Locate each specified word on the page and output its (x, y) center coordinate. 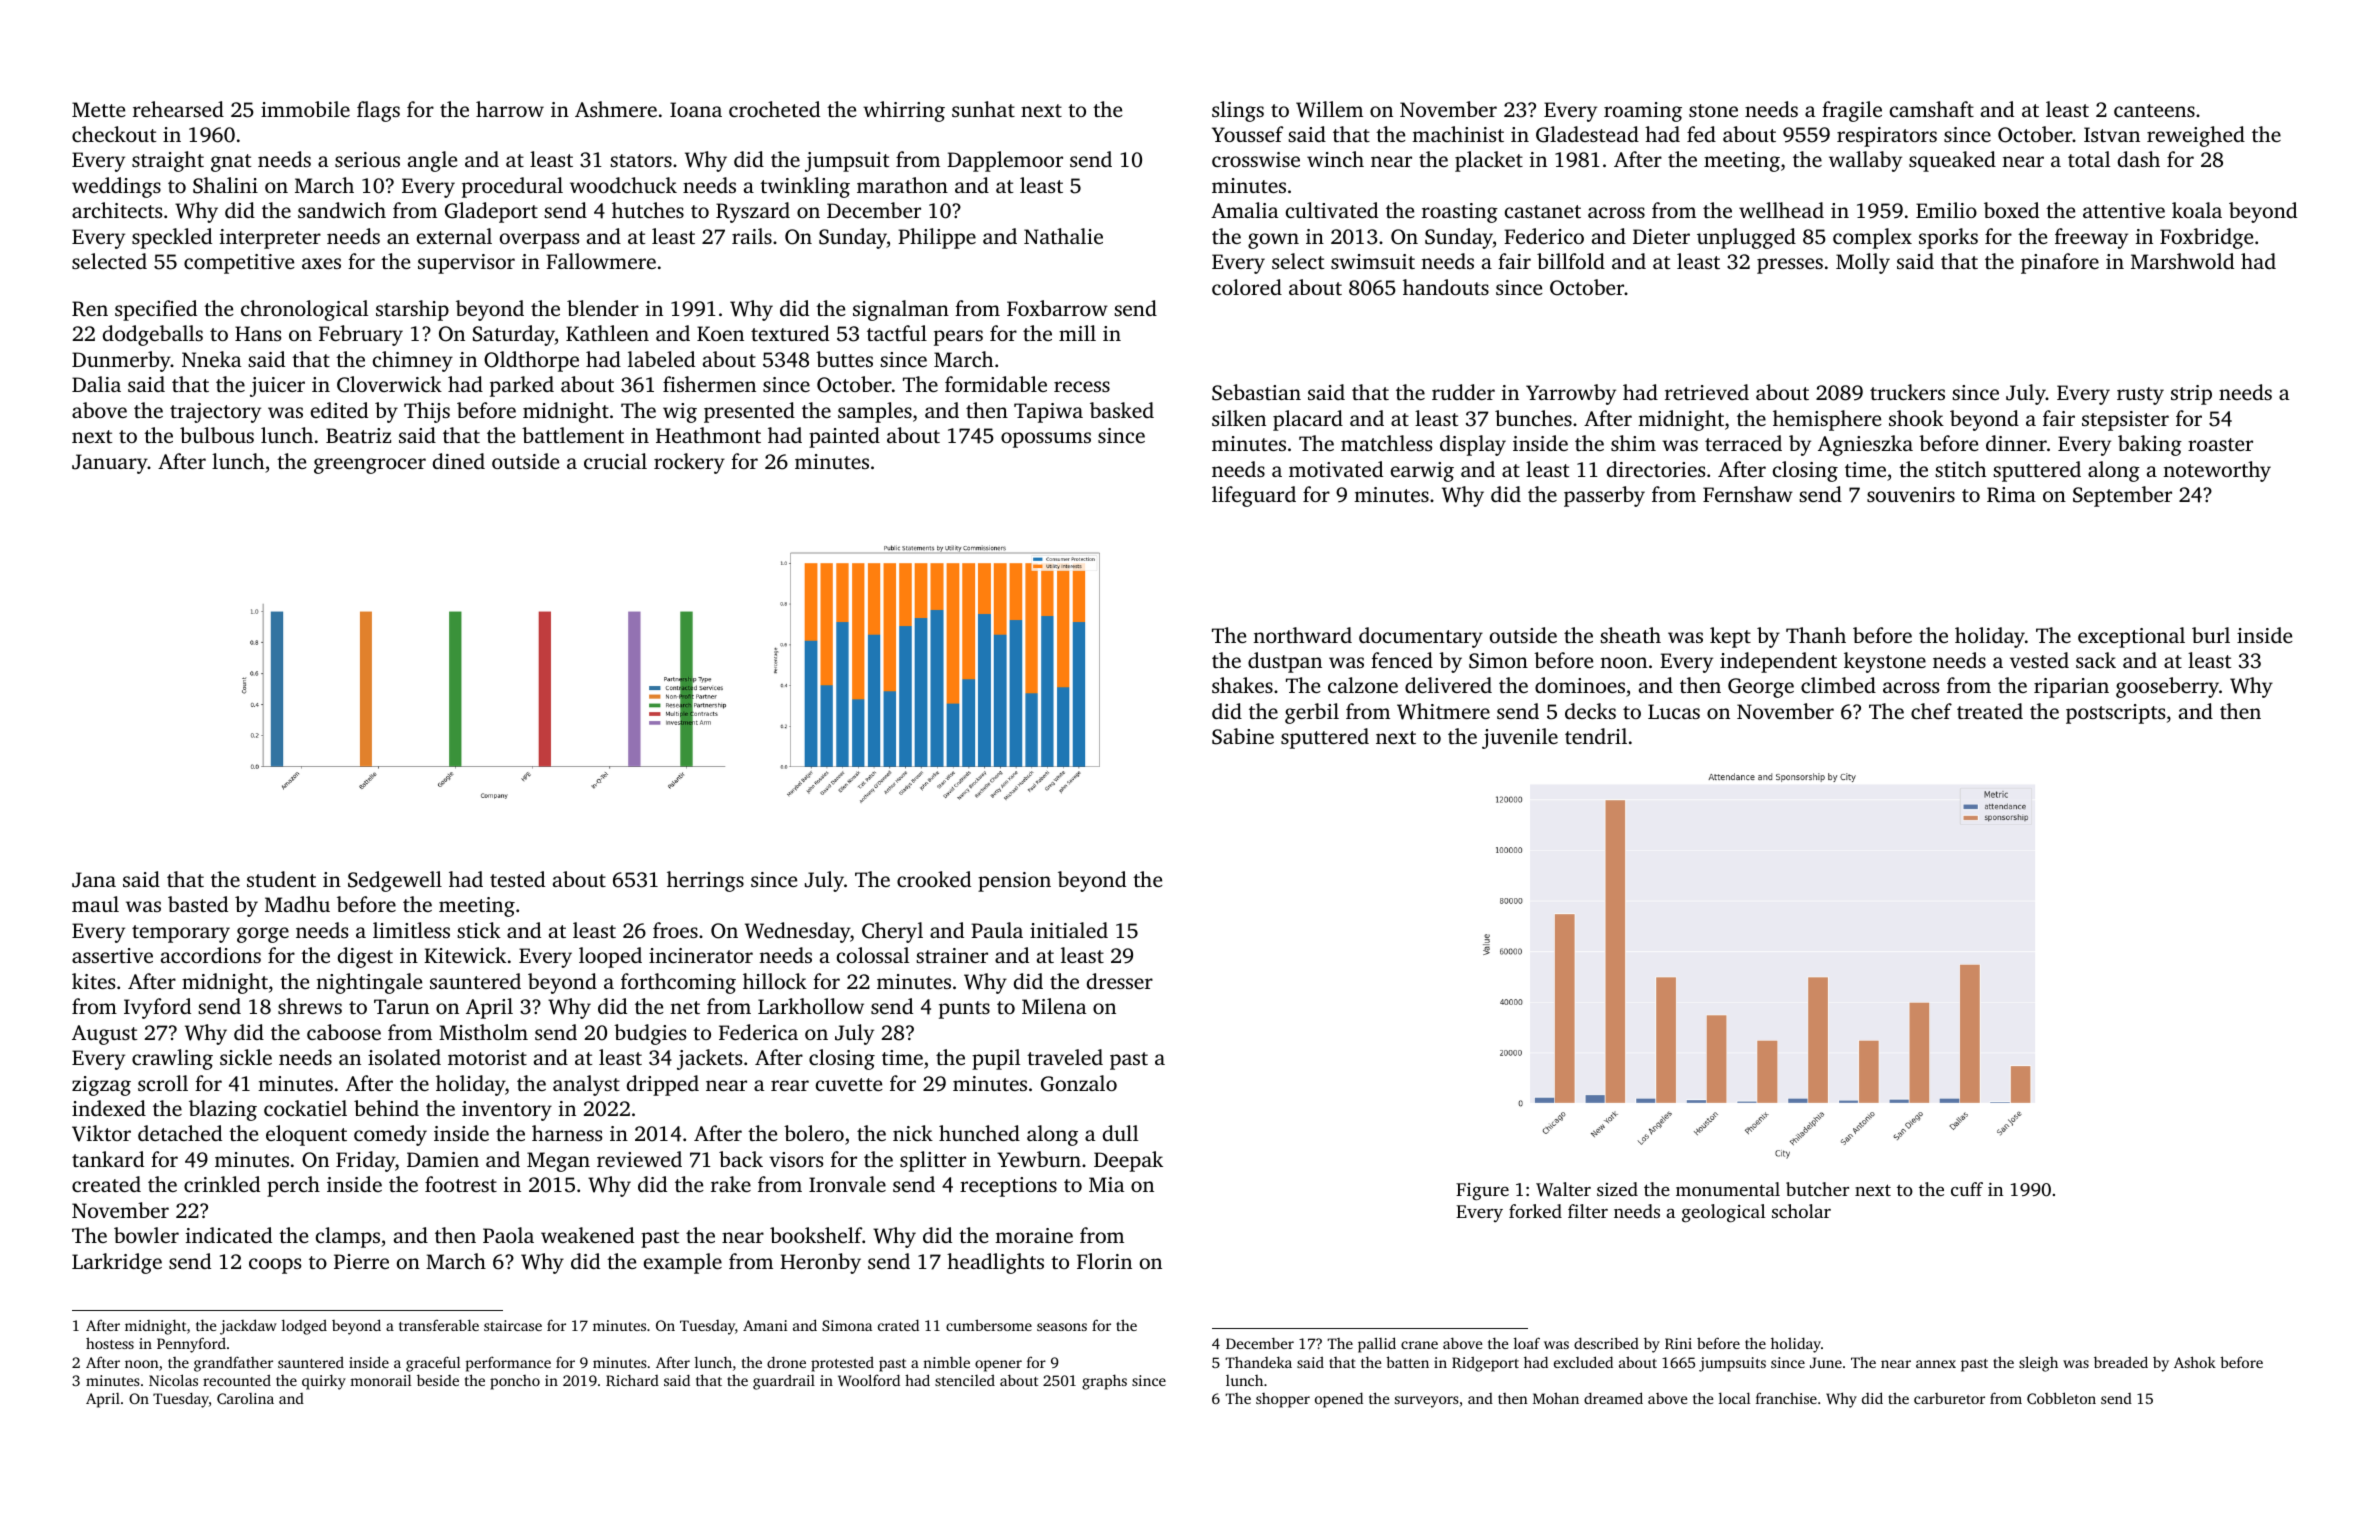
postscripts (2115, 714)
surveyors (1427, 1402)
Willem (1329, 109)
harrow (510, 109)
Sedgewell (395, 881)
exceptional (2131, 637)
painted (844, 437)
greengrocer (370, 466)
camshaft (1932, 109)
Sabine (1243, 736)
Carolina (245, 1398)
